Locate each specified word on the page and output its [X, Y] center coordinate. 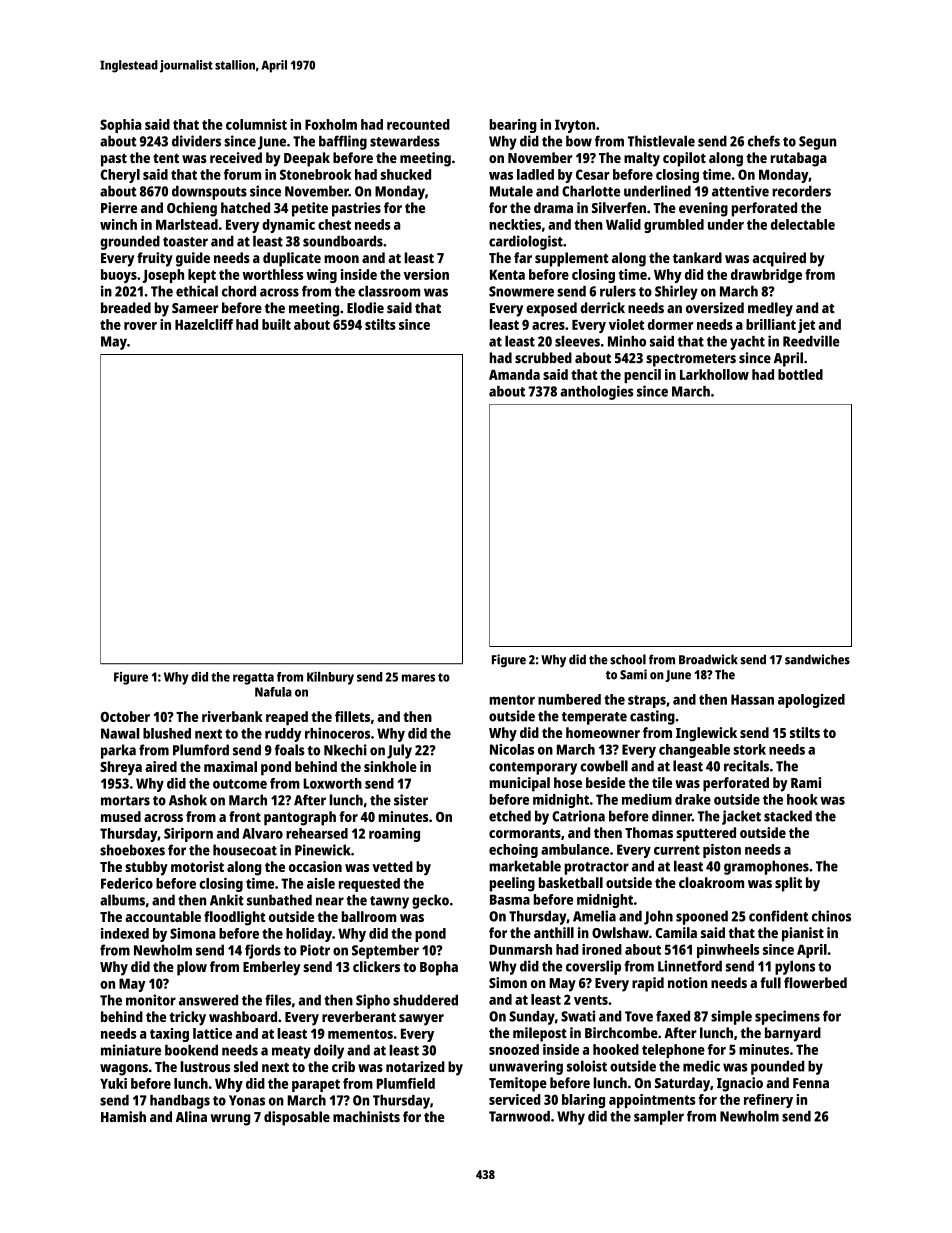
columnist [256, 124]
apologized [811, 701]
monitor [151, 1000]
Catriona [578, 816]
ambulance [575, 849]
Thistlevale [661, 141]
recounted [418, 124]
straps [647, 701]
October [125, 716]
